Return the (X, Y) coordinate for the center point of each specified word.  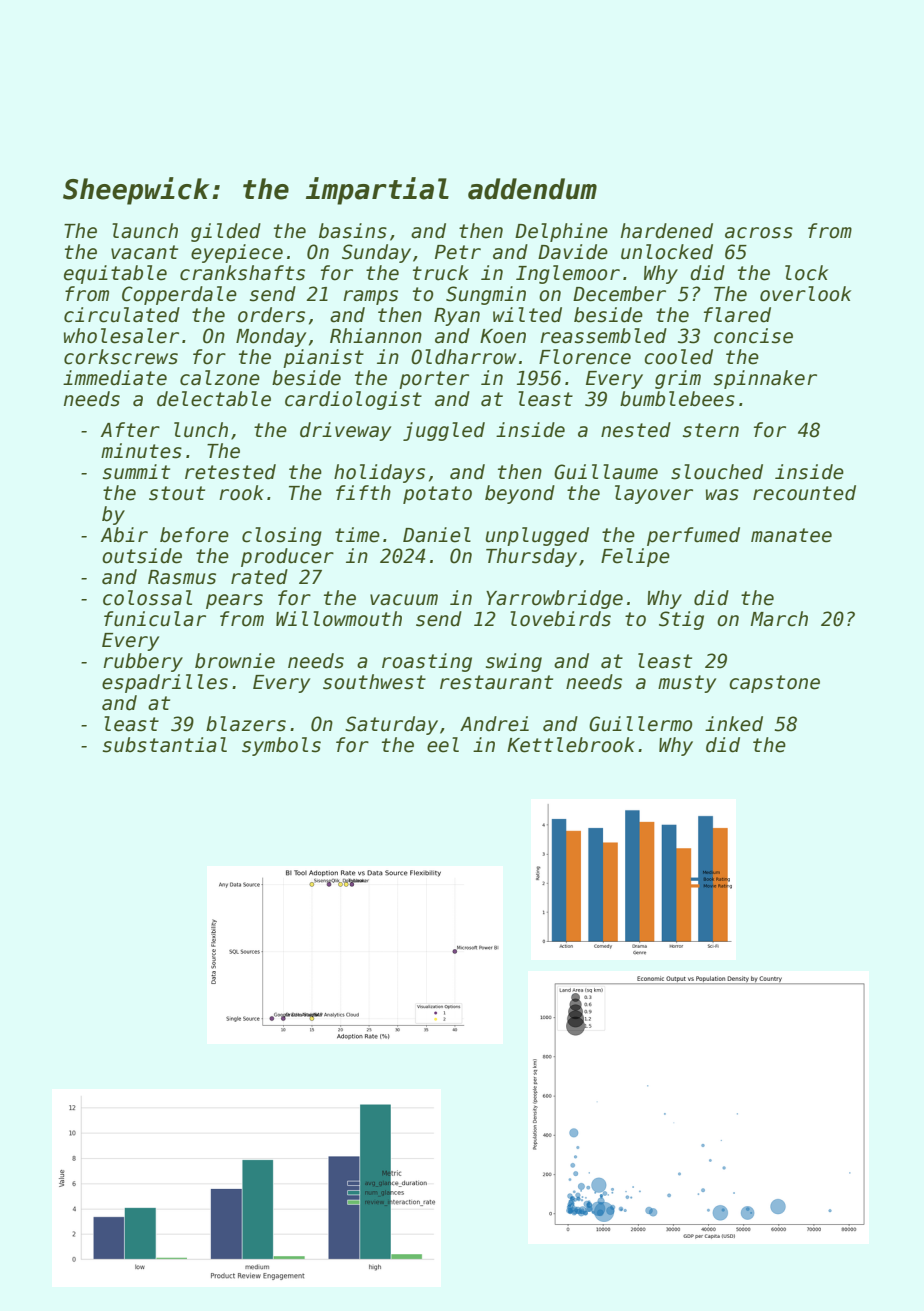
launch (145, 231)
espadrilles (165, 683)
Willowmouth (339, 619)
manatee (791, 535)
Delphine (561, 232)
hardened (667, 231)
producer (287, 557)
